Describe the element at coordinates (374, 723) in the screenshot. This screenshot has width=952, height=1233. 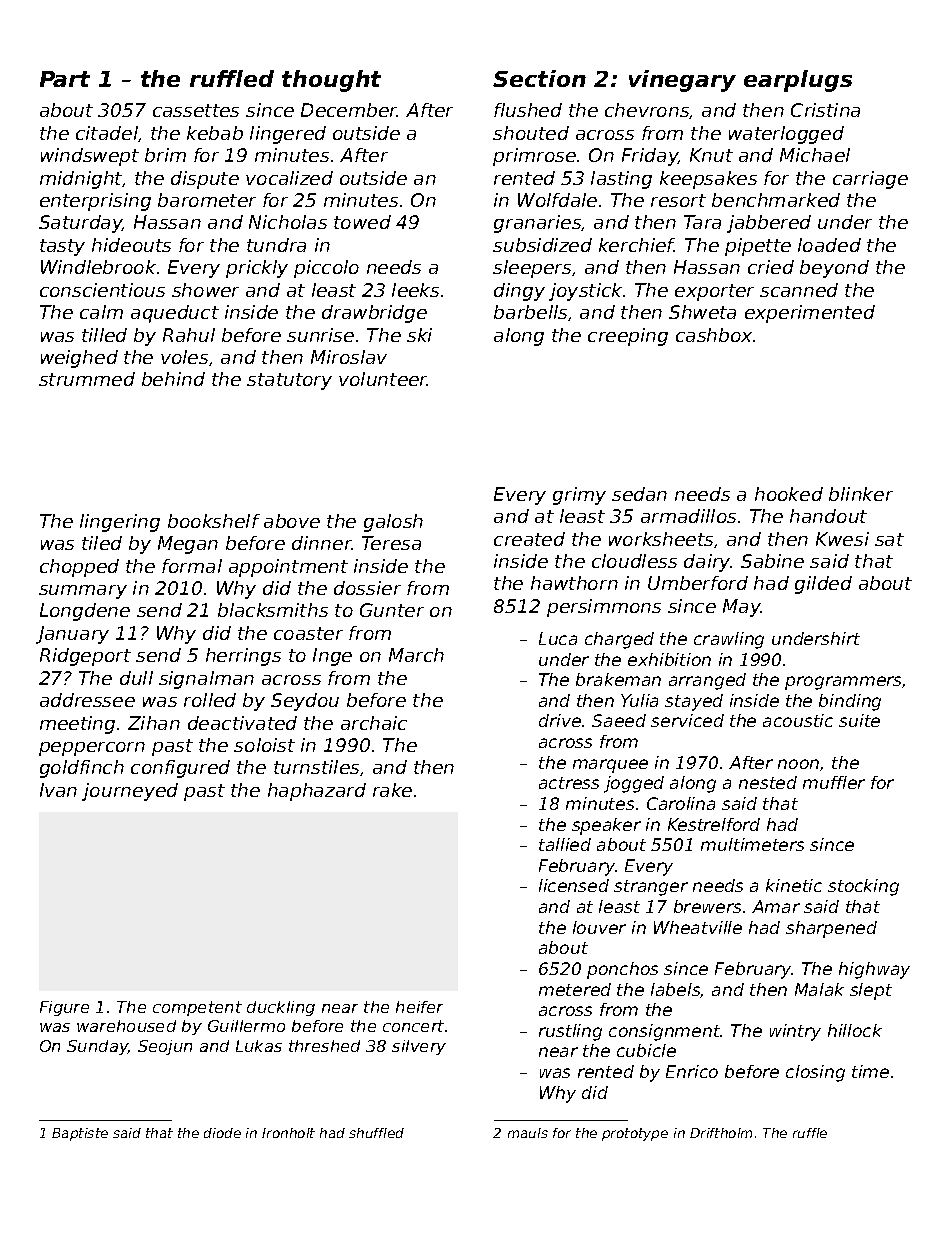
I see `archaic` at that location.
